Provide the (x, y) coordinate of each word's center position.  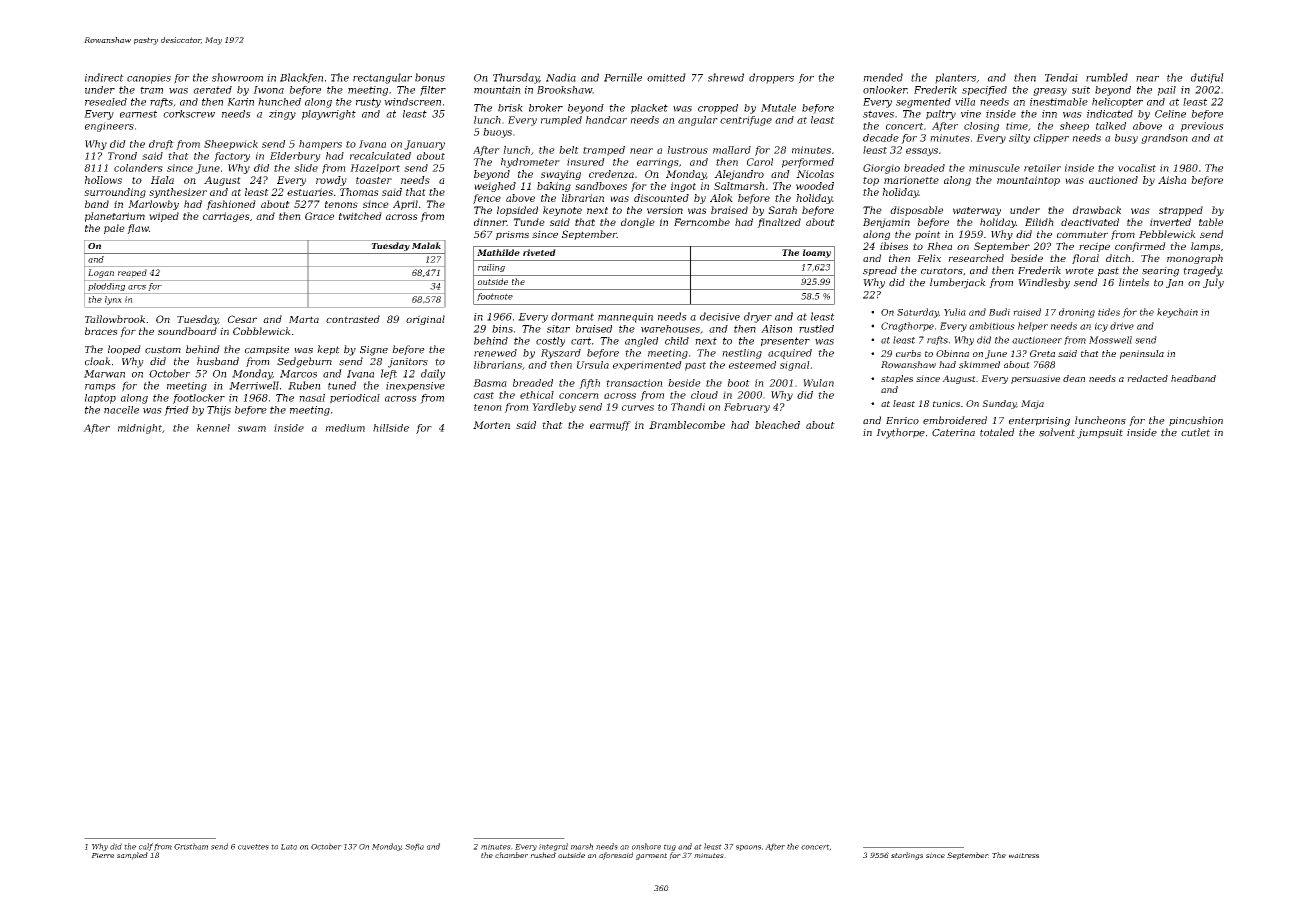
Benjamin (886, 223)
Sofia (414, 847)
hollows (103, 180)
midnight (140, 429)
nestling (742, 354)
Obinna (952, 353)
